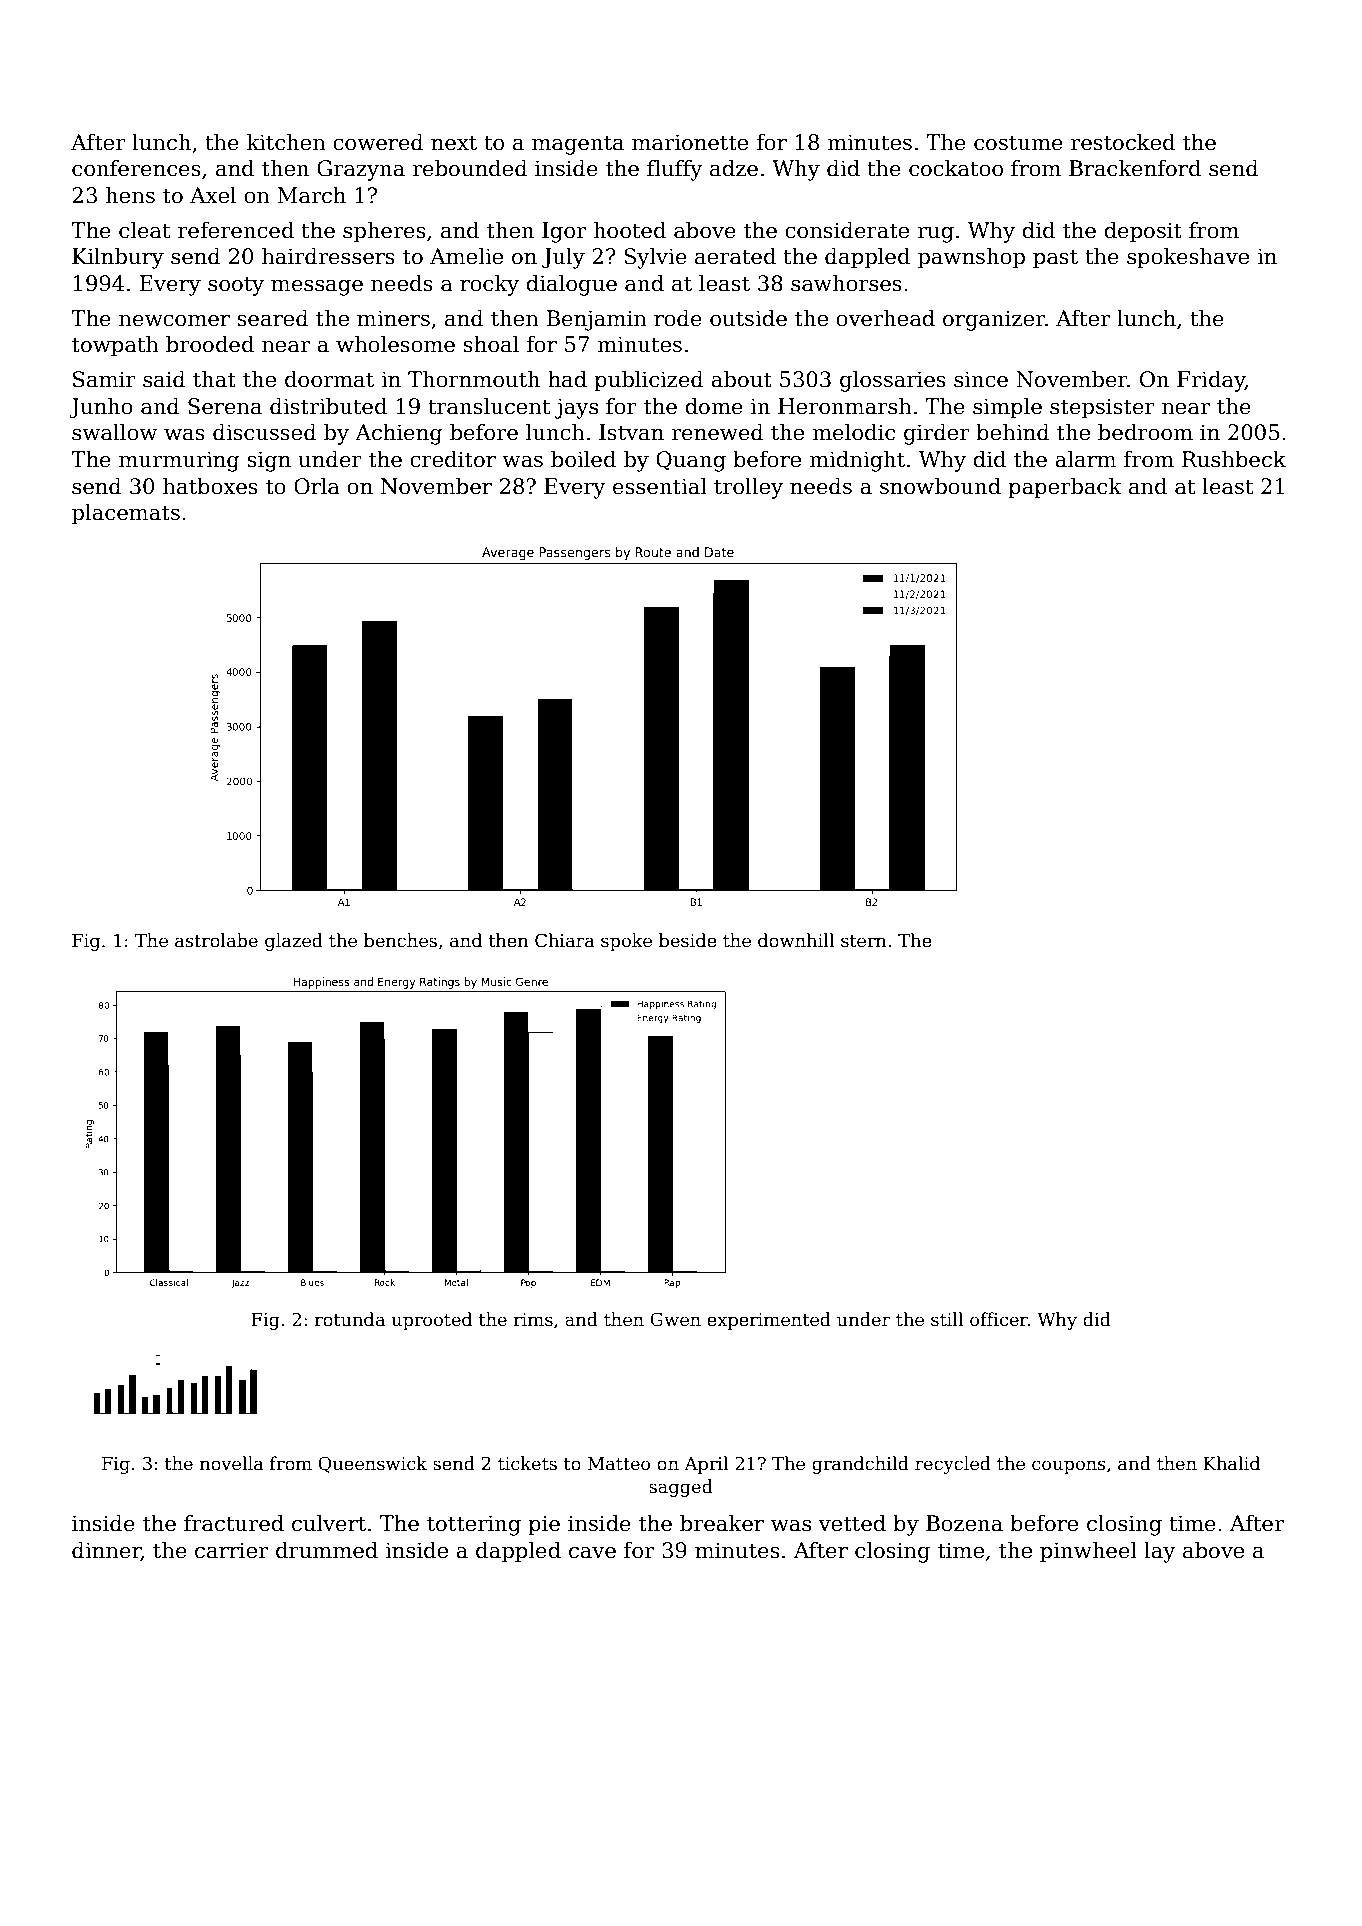 Image resolution: width=1362 pixels, height=1926 pixels. What do you see at coordinates (216, 940) in the screenshot?
I see `astrolabe` at bounding box center [216, 940].
